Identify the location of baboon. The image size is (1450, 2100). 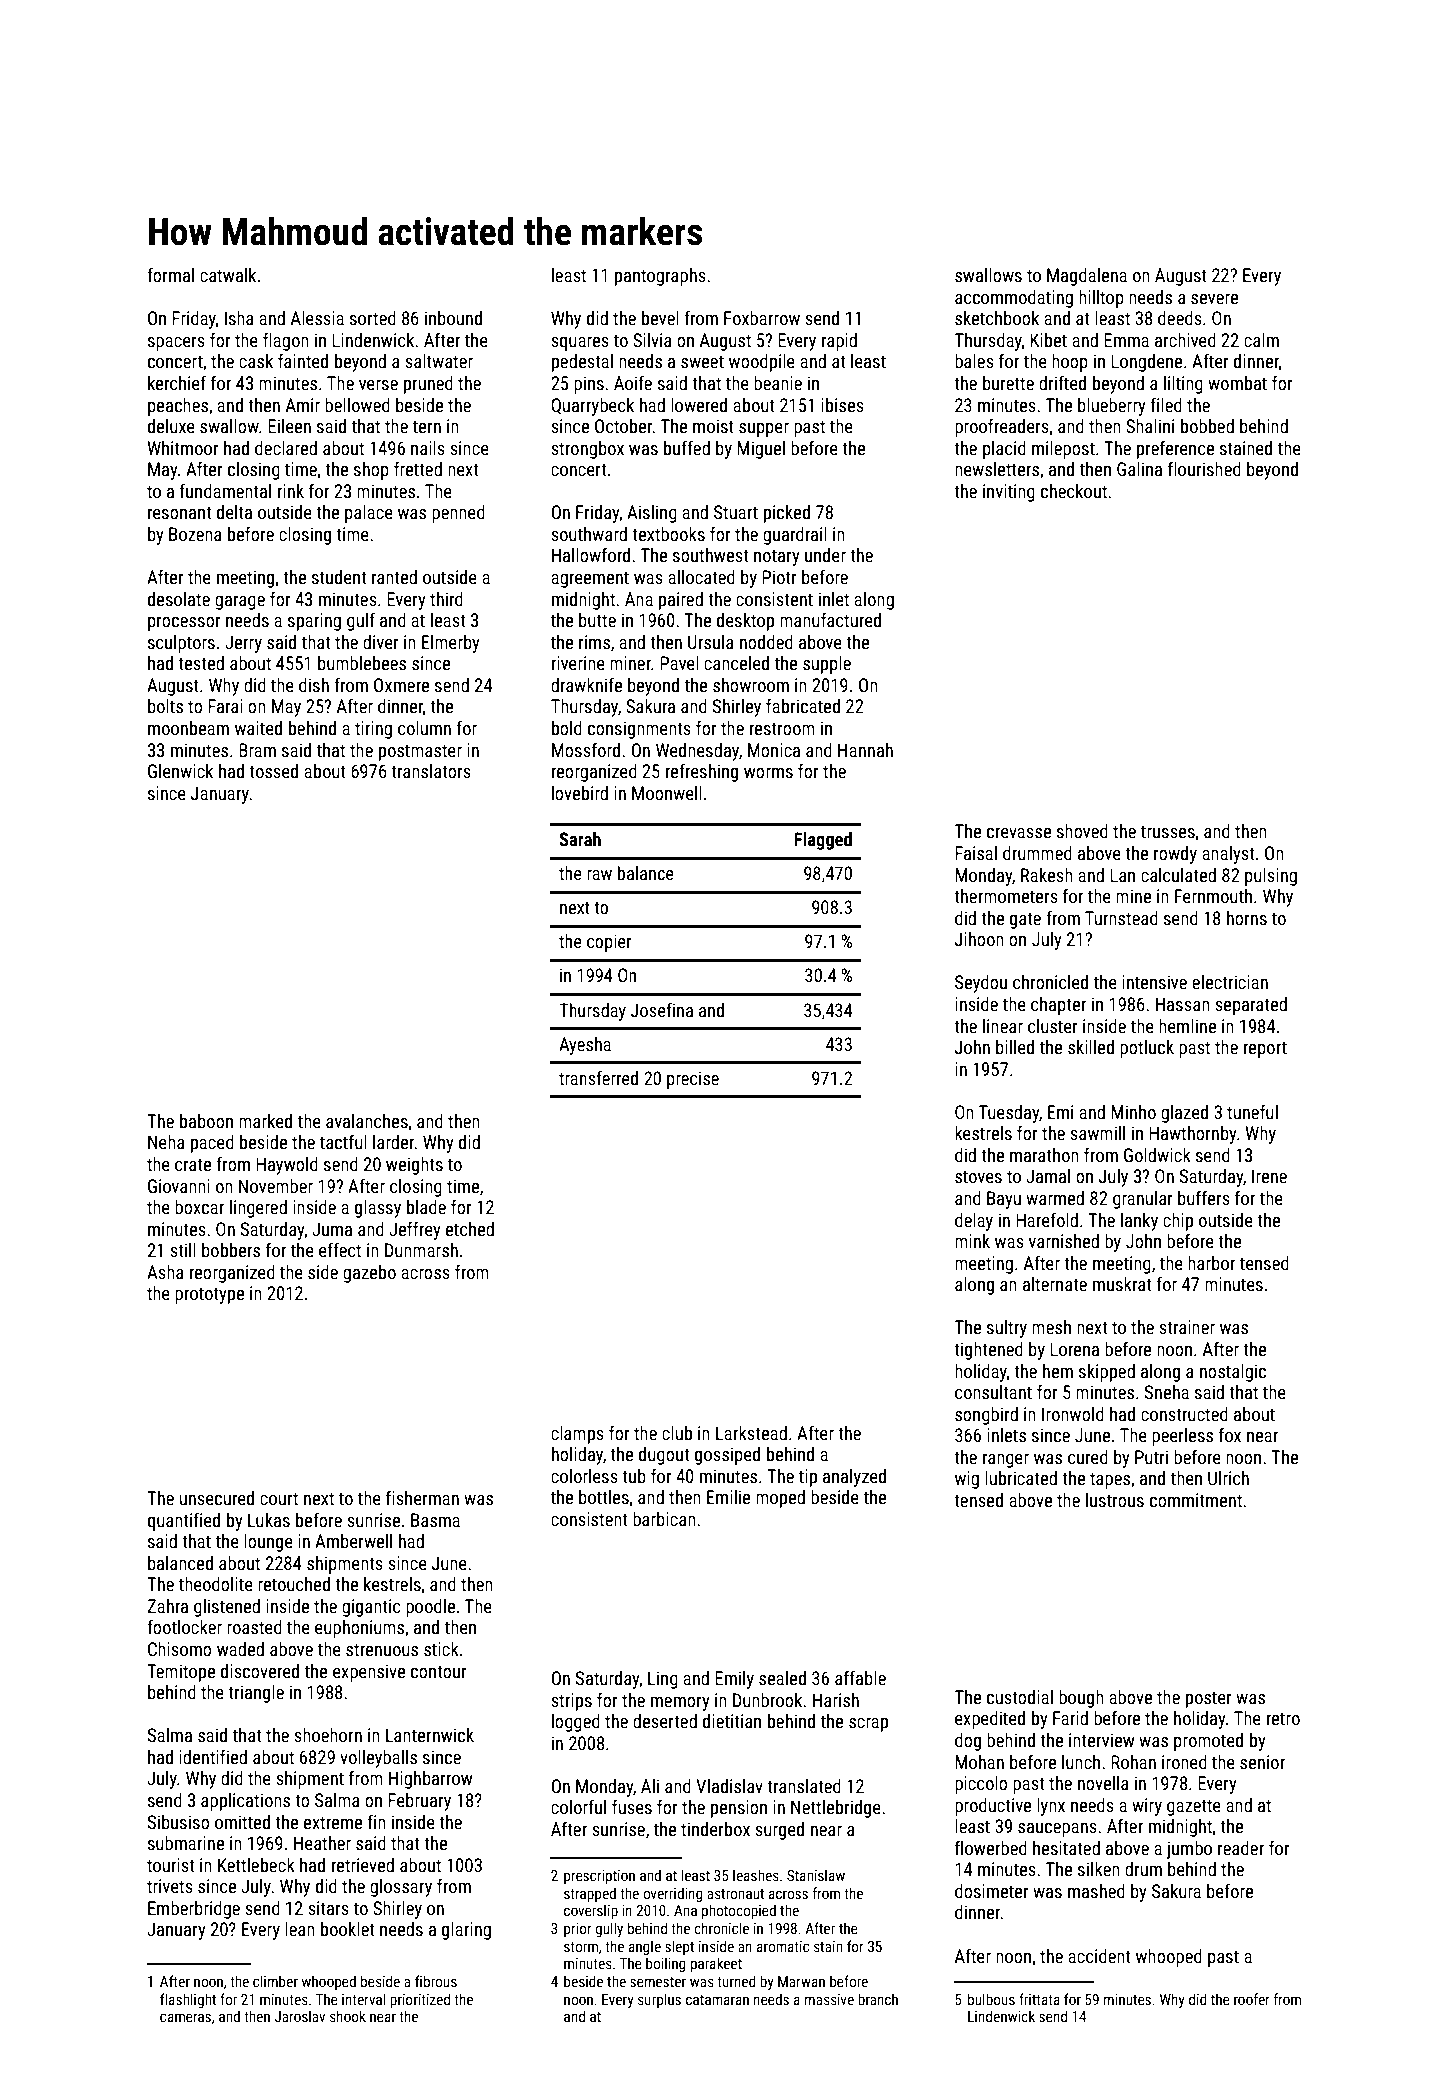
(206, 1121).
